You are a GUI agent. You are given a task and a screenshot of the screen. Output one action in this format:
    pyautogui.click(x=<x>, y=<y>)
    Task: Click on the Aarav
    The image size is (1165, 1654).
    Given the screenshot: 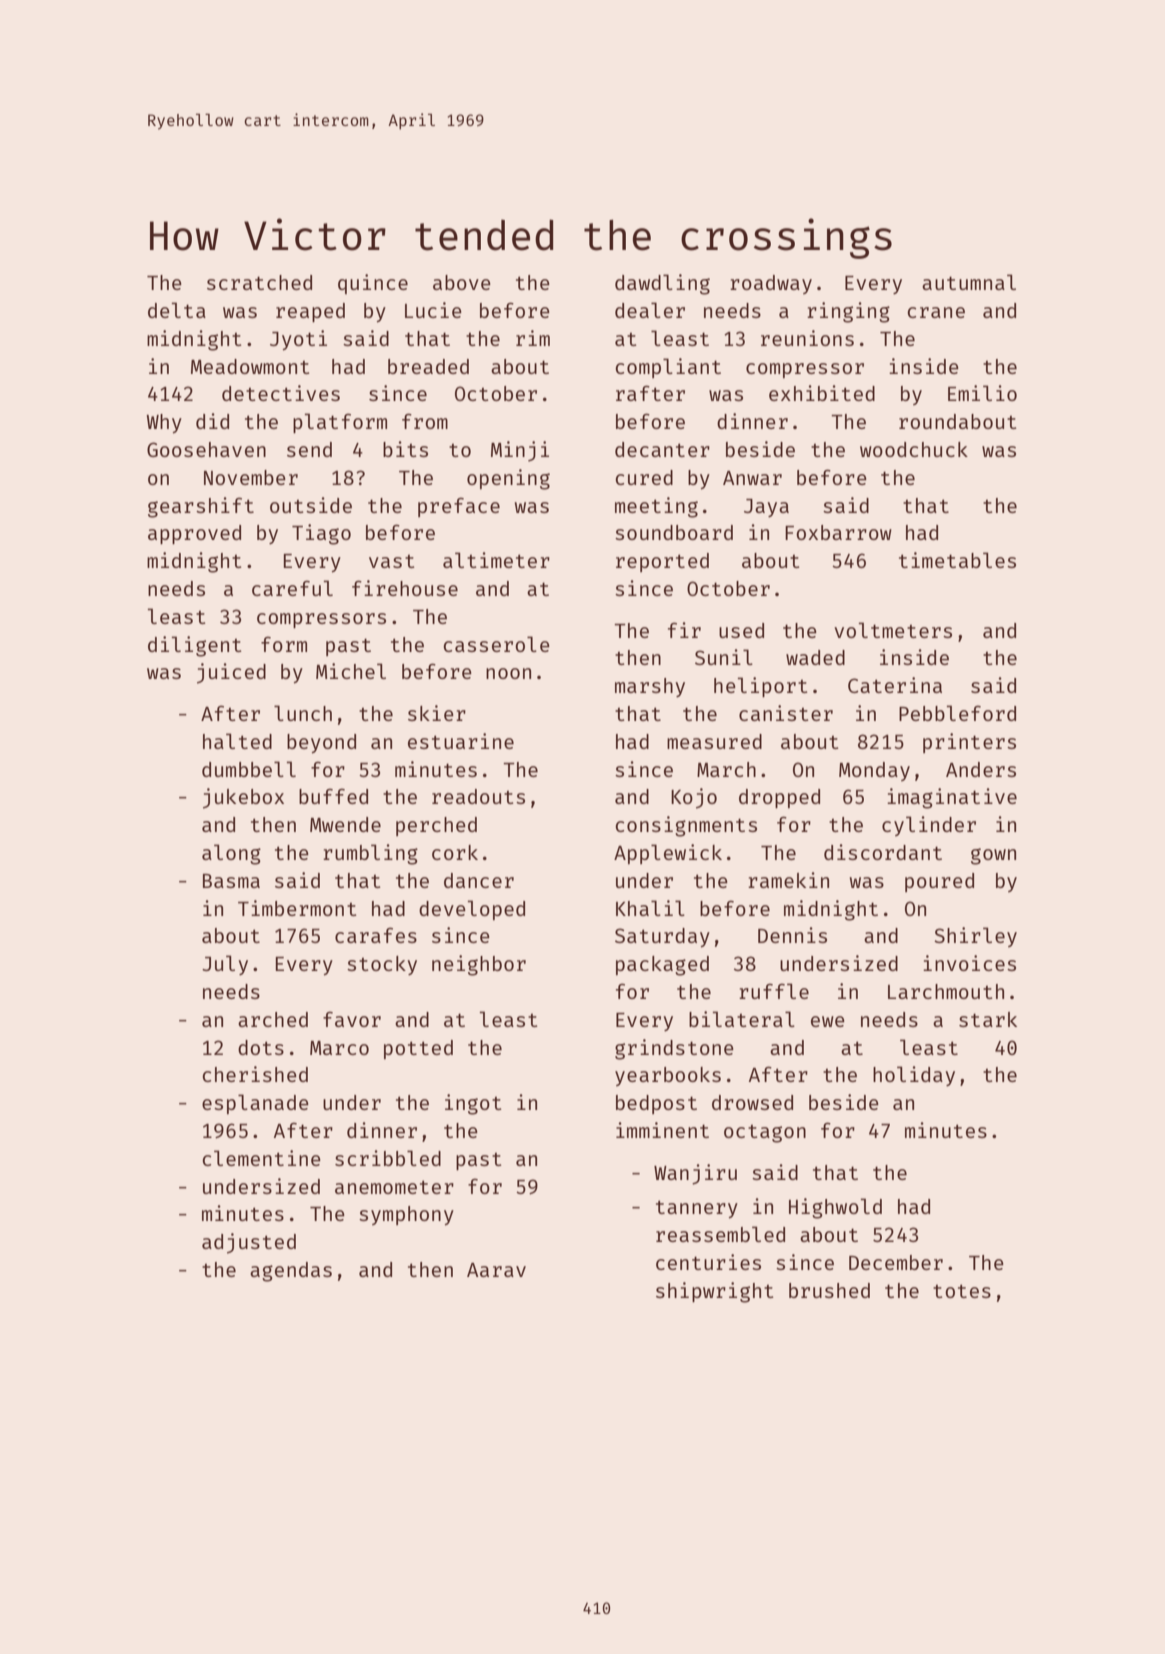 What is the action you would take?
    pyautogui.click(x=496, y=1270)
